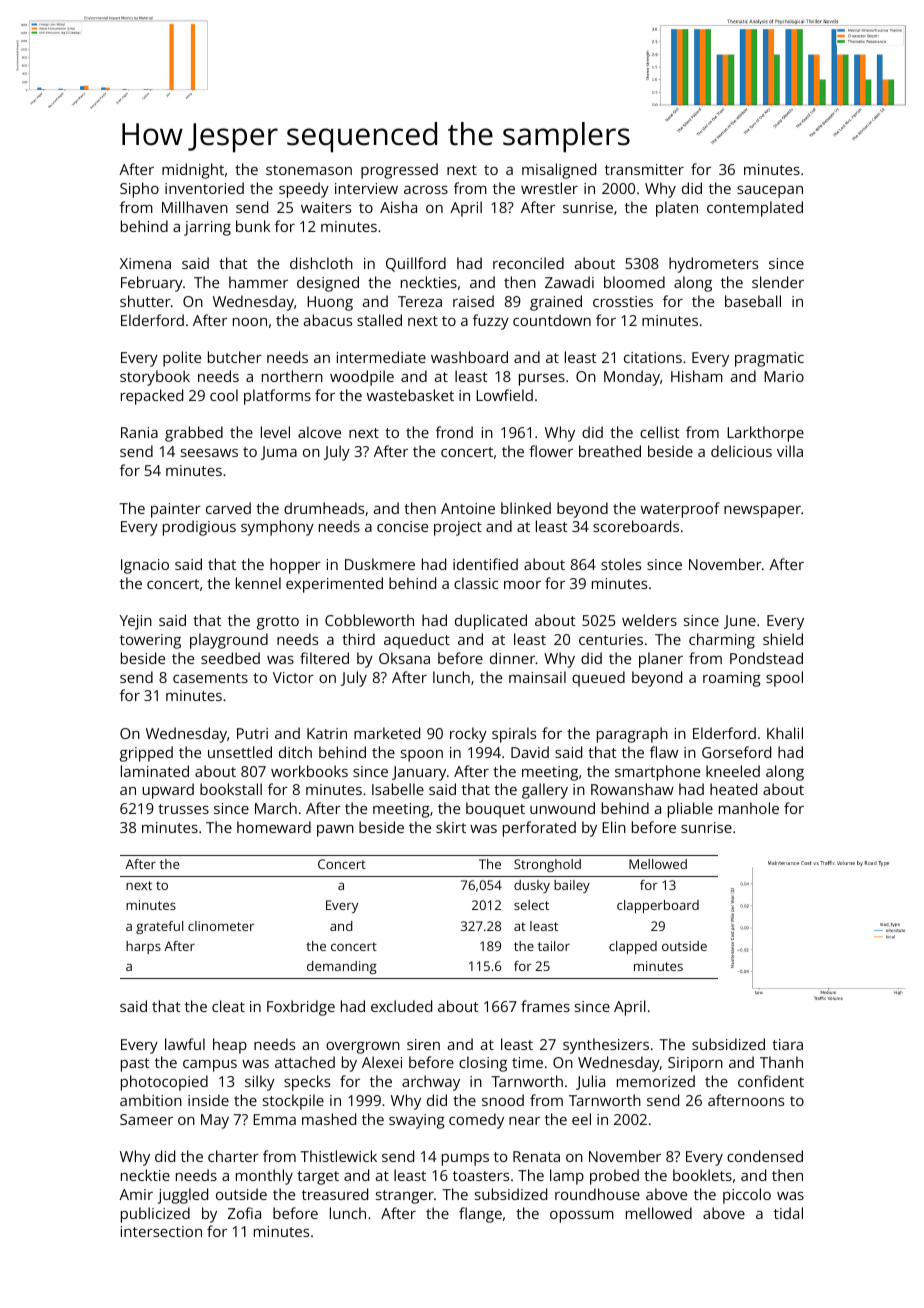 The height and width of the image is (1308, 924). Describe the element at coordinates (274, 827) in the image. I see `homeward` at that location.
